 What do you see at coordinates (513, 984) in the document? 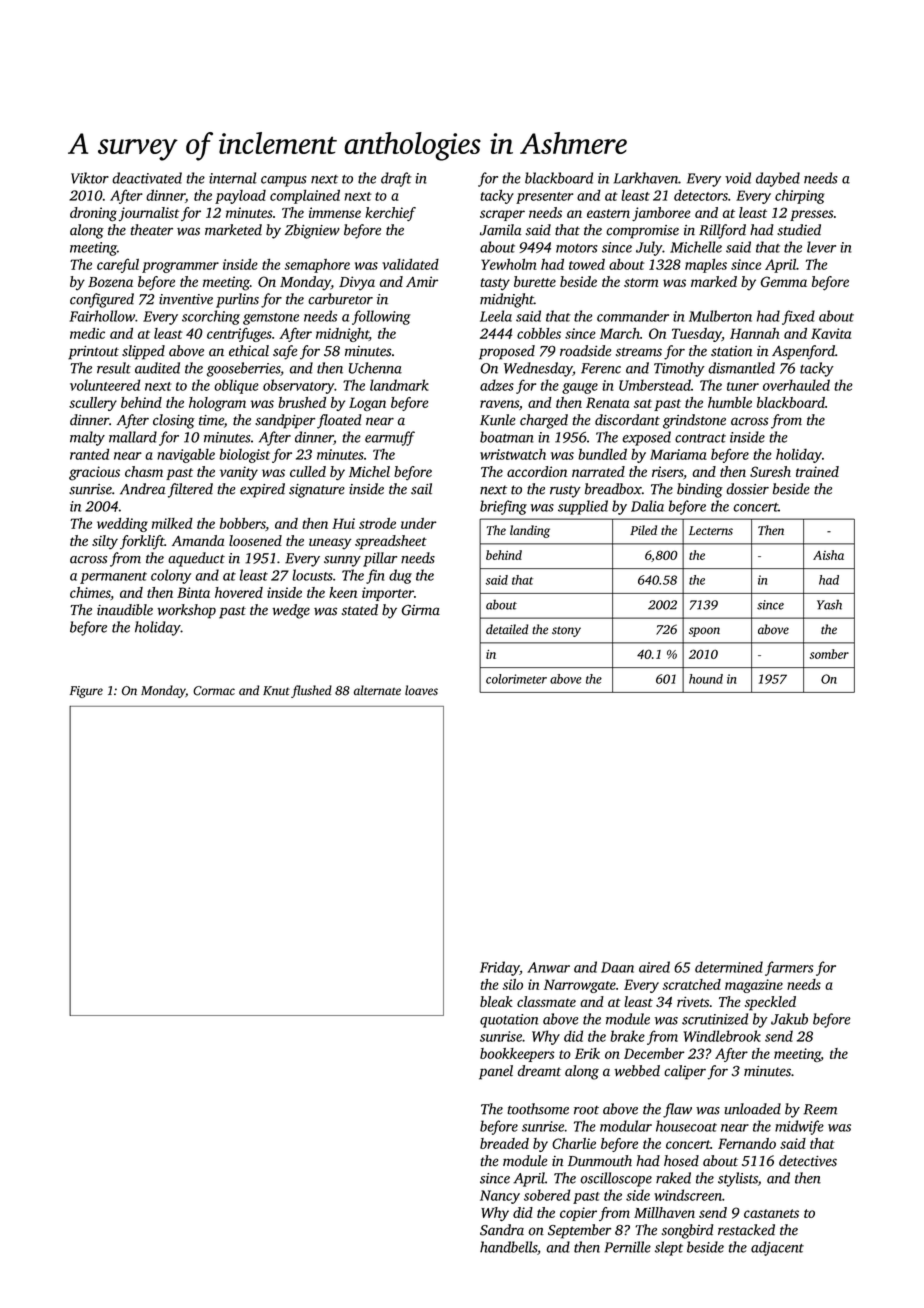
I see `silo` at bounding box center [513, 984].
